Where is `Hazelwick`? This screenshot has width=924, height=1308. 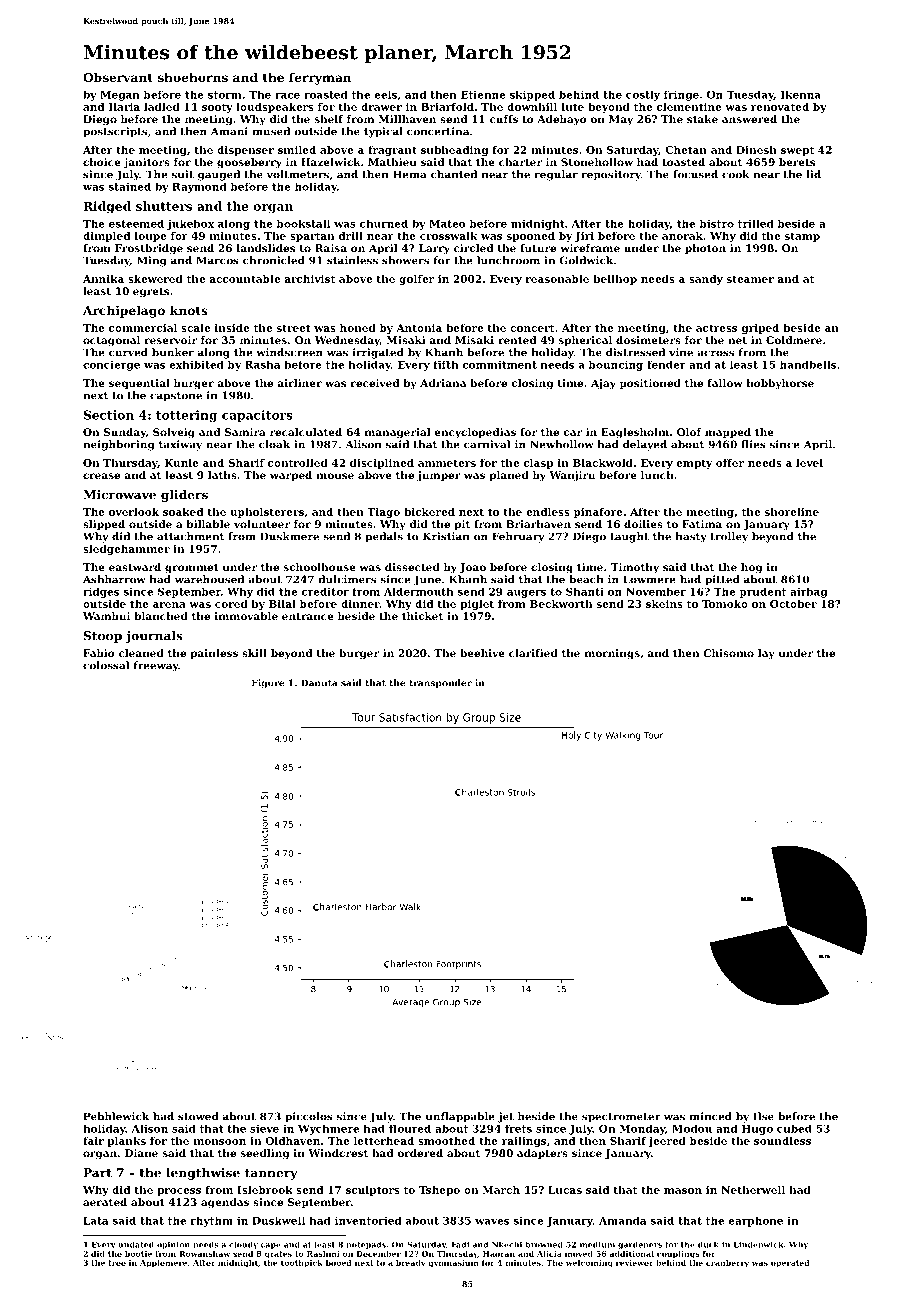
Hazelwick is located at coordinates (331, 162).
